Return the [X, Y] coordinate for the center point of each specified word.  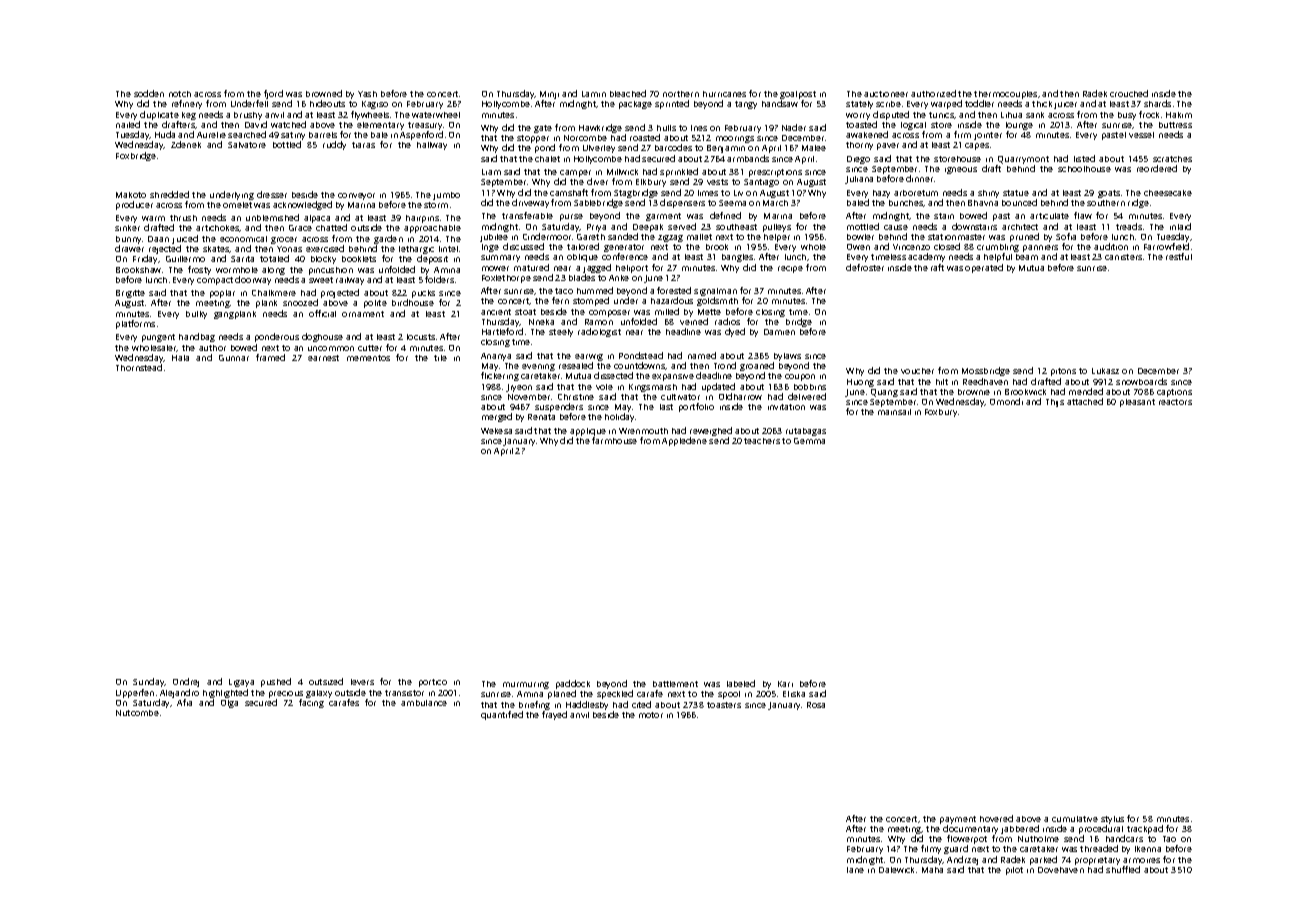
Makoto [131, 195]
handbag [197, 337]
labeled [741, 683]
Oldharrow [740, 396]
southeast [736, 227]
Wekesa [496, 431]
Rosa [816, 705]
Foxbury [941, 413]
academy [926, 257]
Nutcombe [137, 713]
